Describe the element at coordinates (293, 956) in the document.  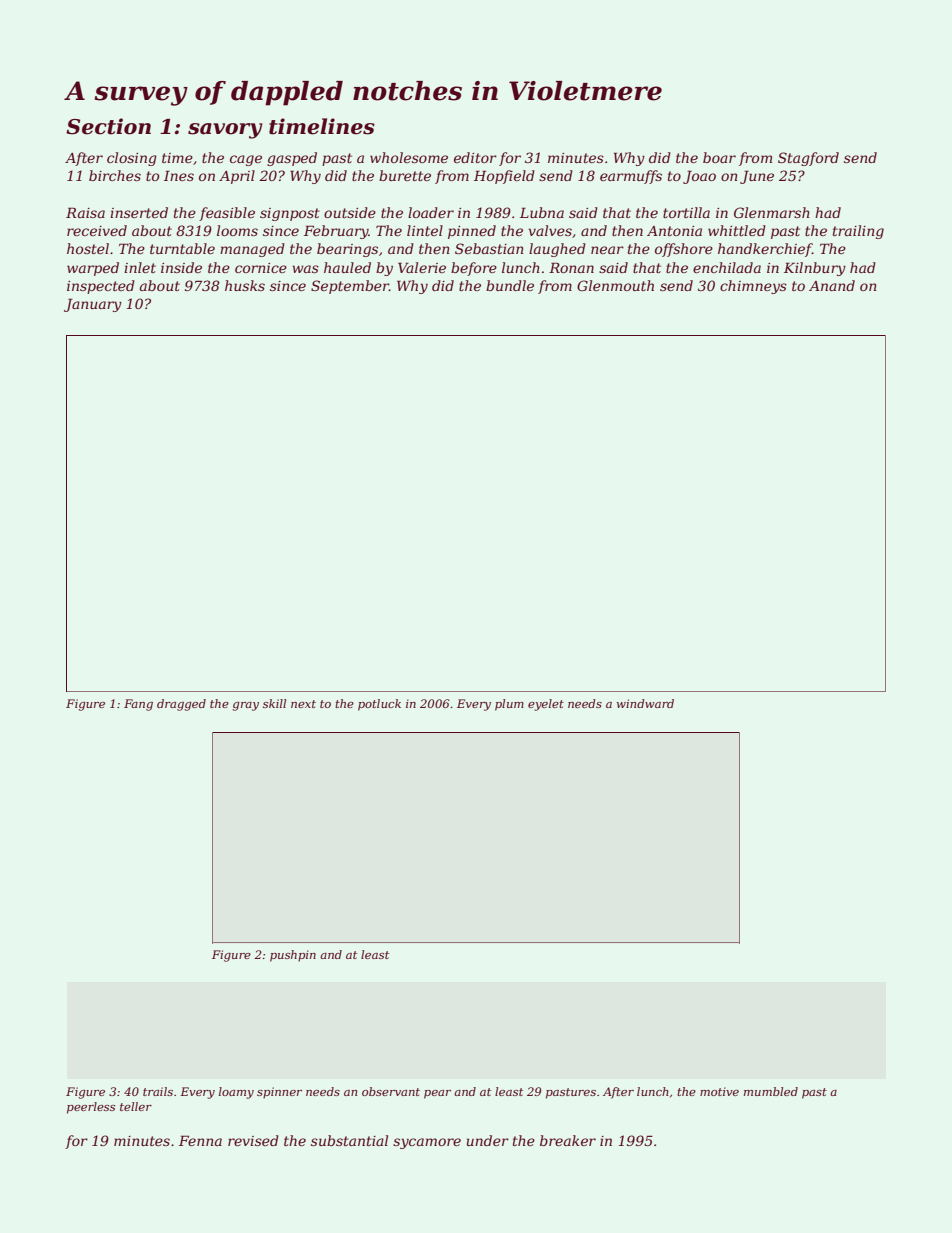
I see `pushpin` at that location.
